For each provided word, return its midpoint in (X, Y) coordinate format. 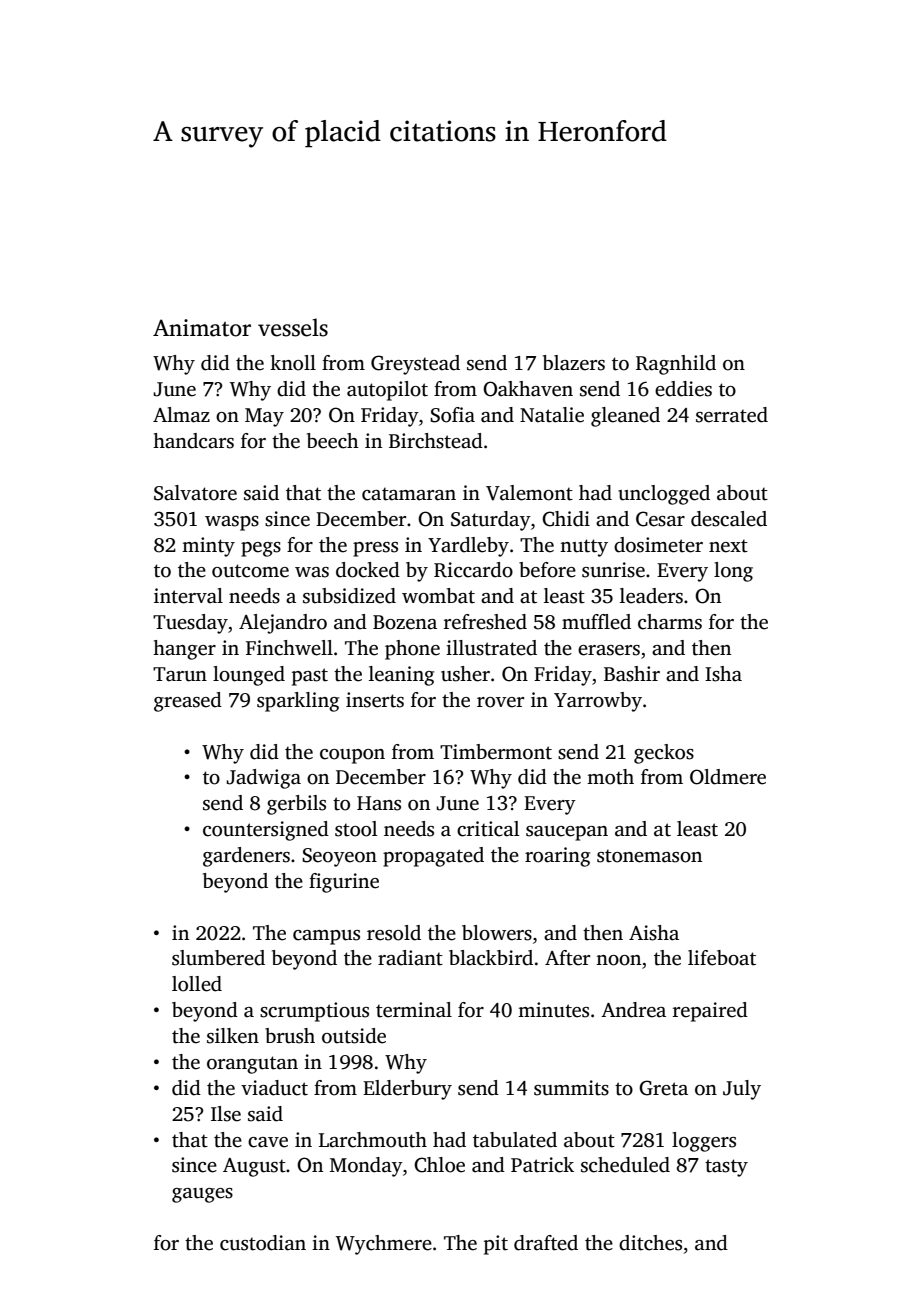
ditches (650, 1243)
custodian (263, 1243)
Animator (202, 328)
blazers (574, 363)
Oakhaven (528, 389)
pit (496, 1245)
